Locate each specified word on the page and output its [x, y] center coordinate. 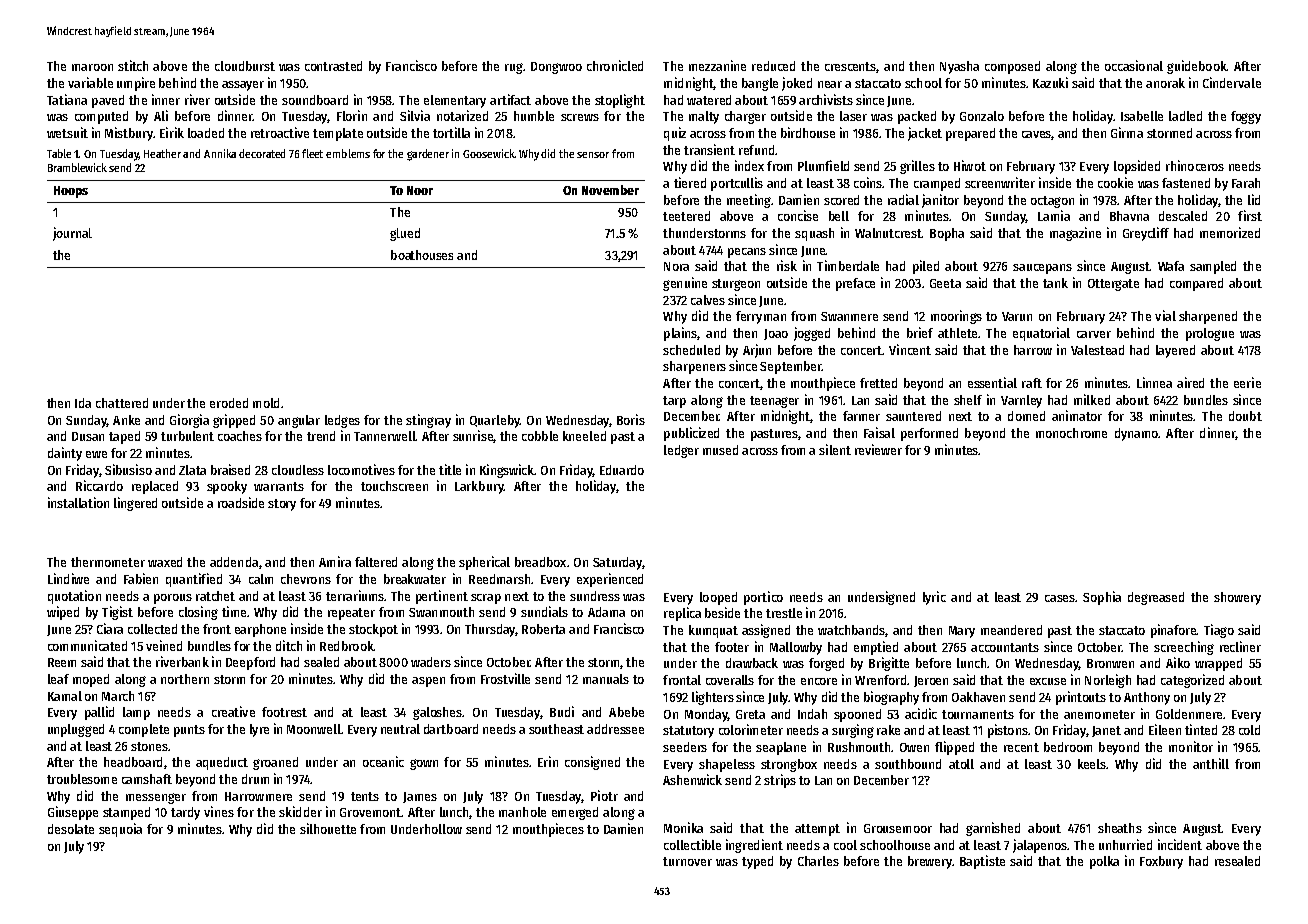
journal [72, 234]
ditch [289, 645]
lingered [135, 504]
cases [1060, 598]
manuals [606, 679]
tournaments [978, 714]
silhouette [328, 828]
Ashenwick [692, 779]
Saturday [617, 563]
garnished [993, 829]
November [610, 190]
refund [756, 150]
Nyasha [959, 67]
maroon [92, 67]
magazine [1075, 234]
